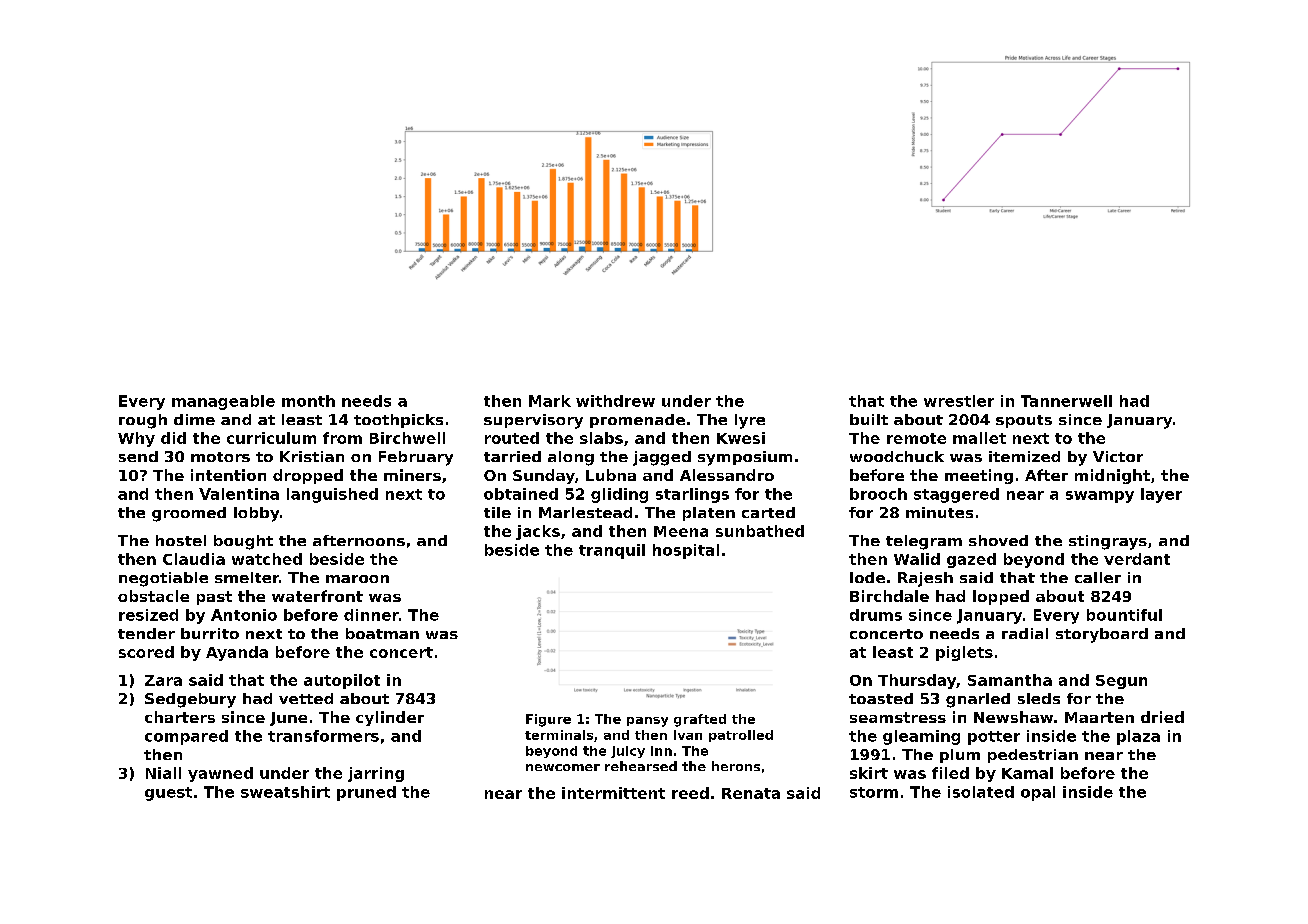 This screenshot has width=1308, height=924. I want to click on Tannerwell, so click(1066, 401).
